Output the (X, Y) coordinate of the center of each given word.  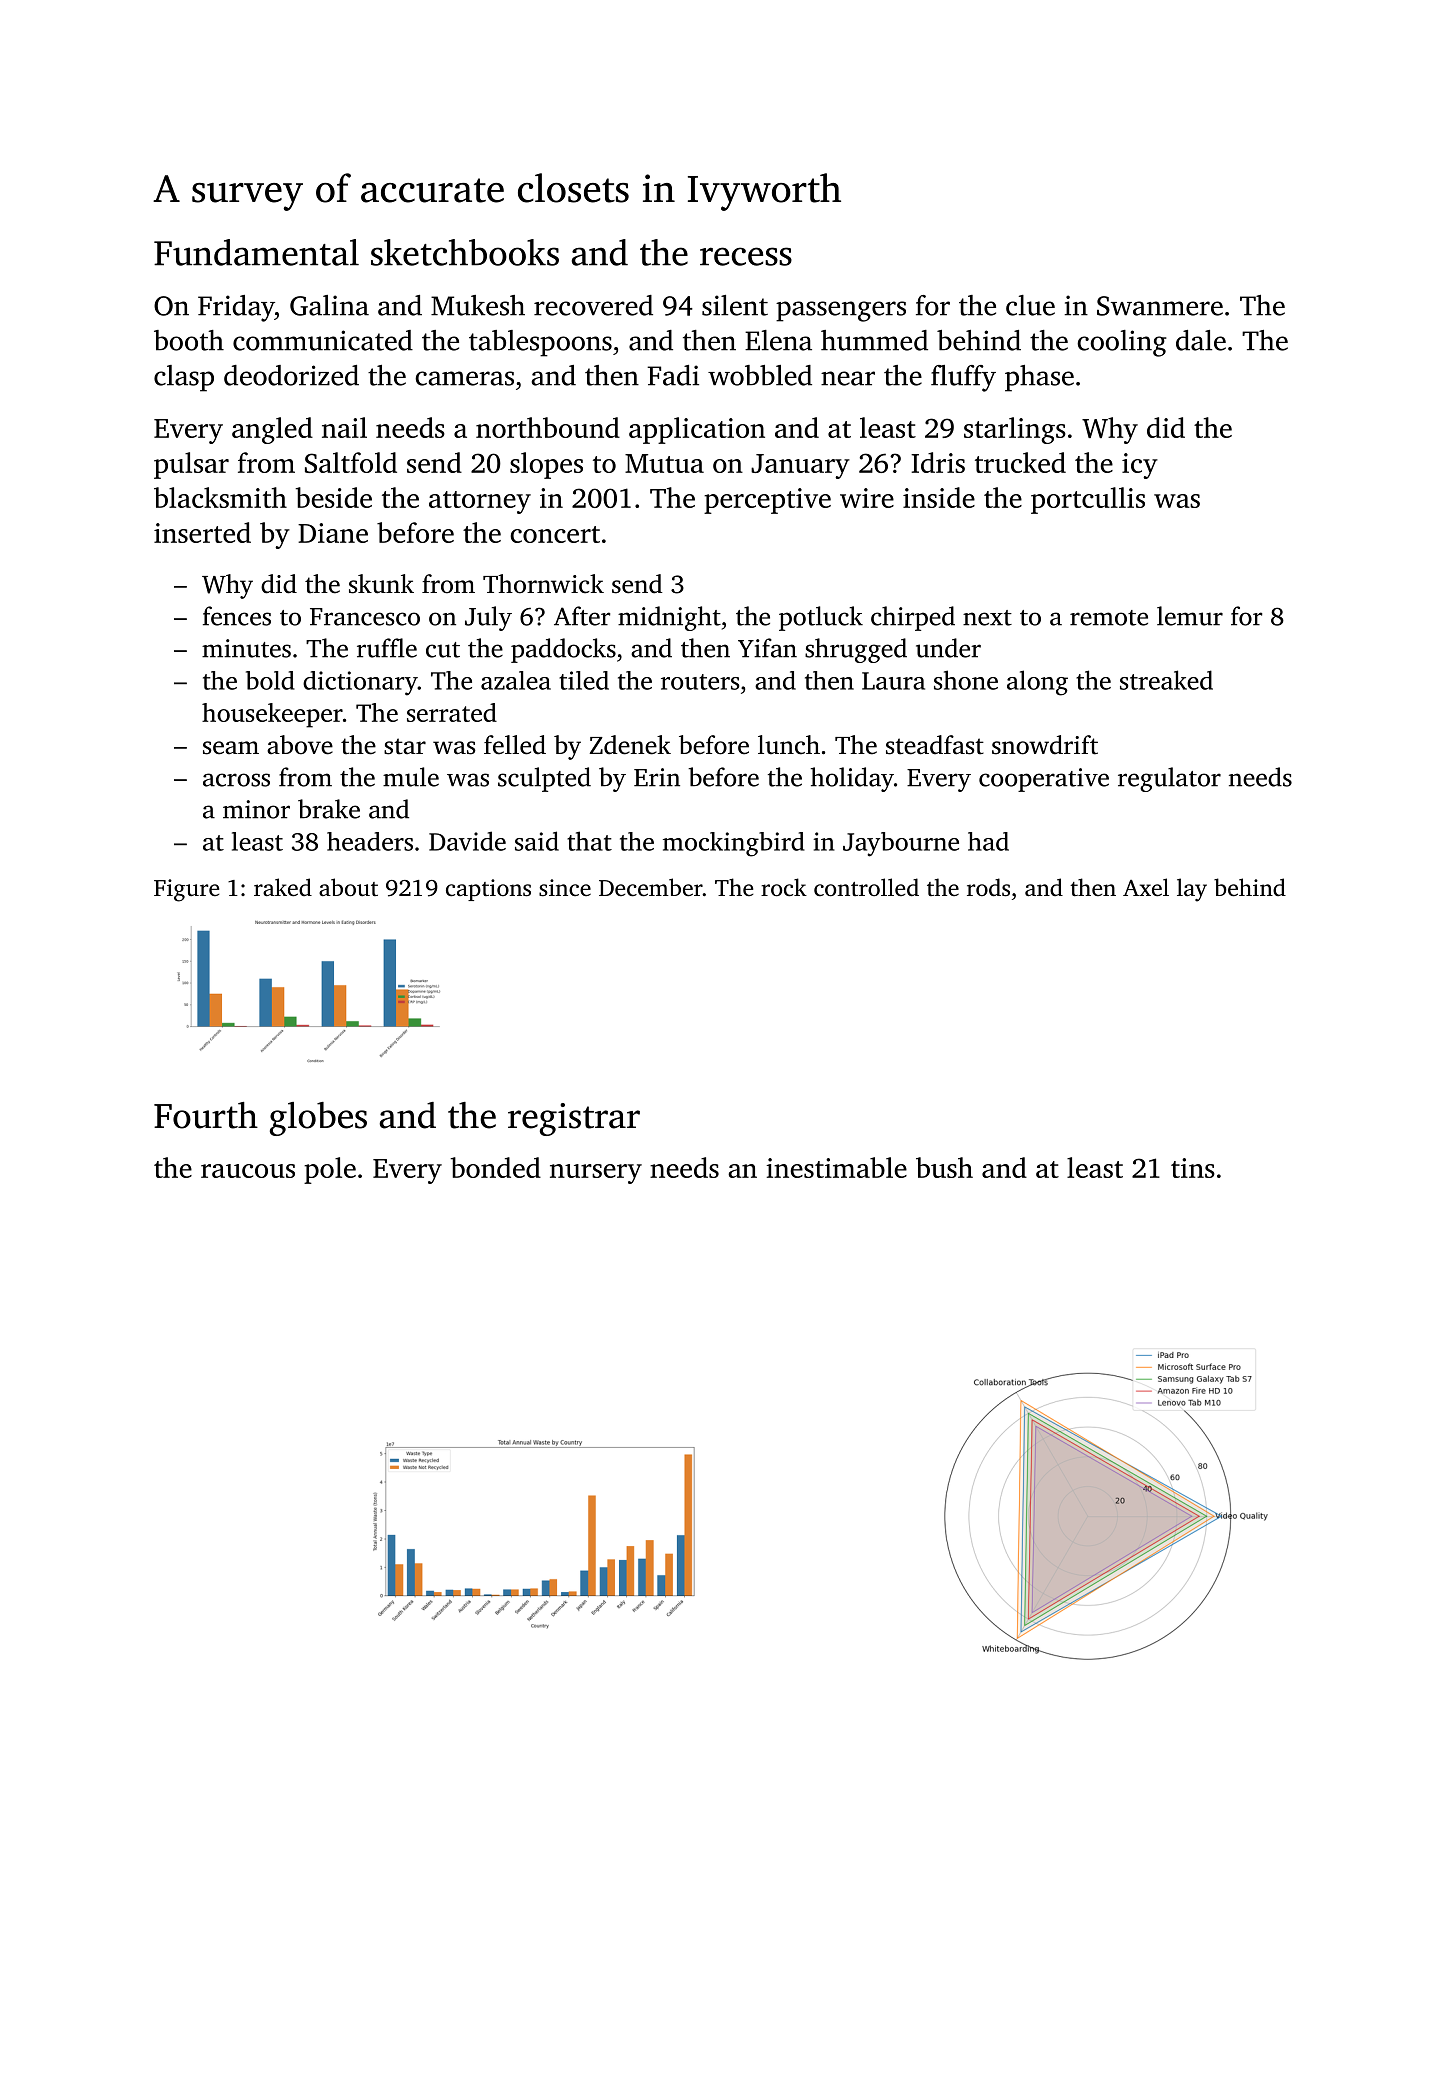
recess (746, 256)
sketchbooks (465, 252)
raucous (248, 1171)
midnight (669, 618)
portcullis (1088, 500)
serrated (452, 712)
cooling (1122, 343)
